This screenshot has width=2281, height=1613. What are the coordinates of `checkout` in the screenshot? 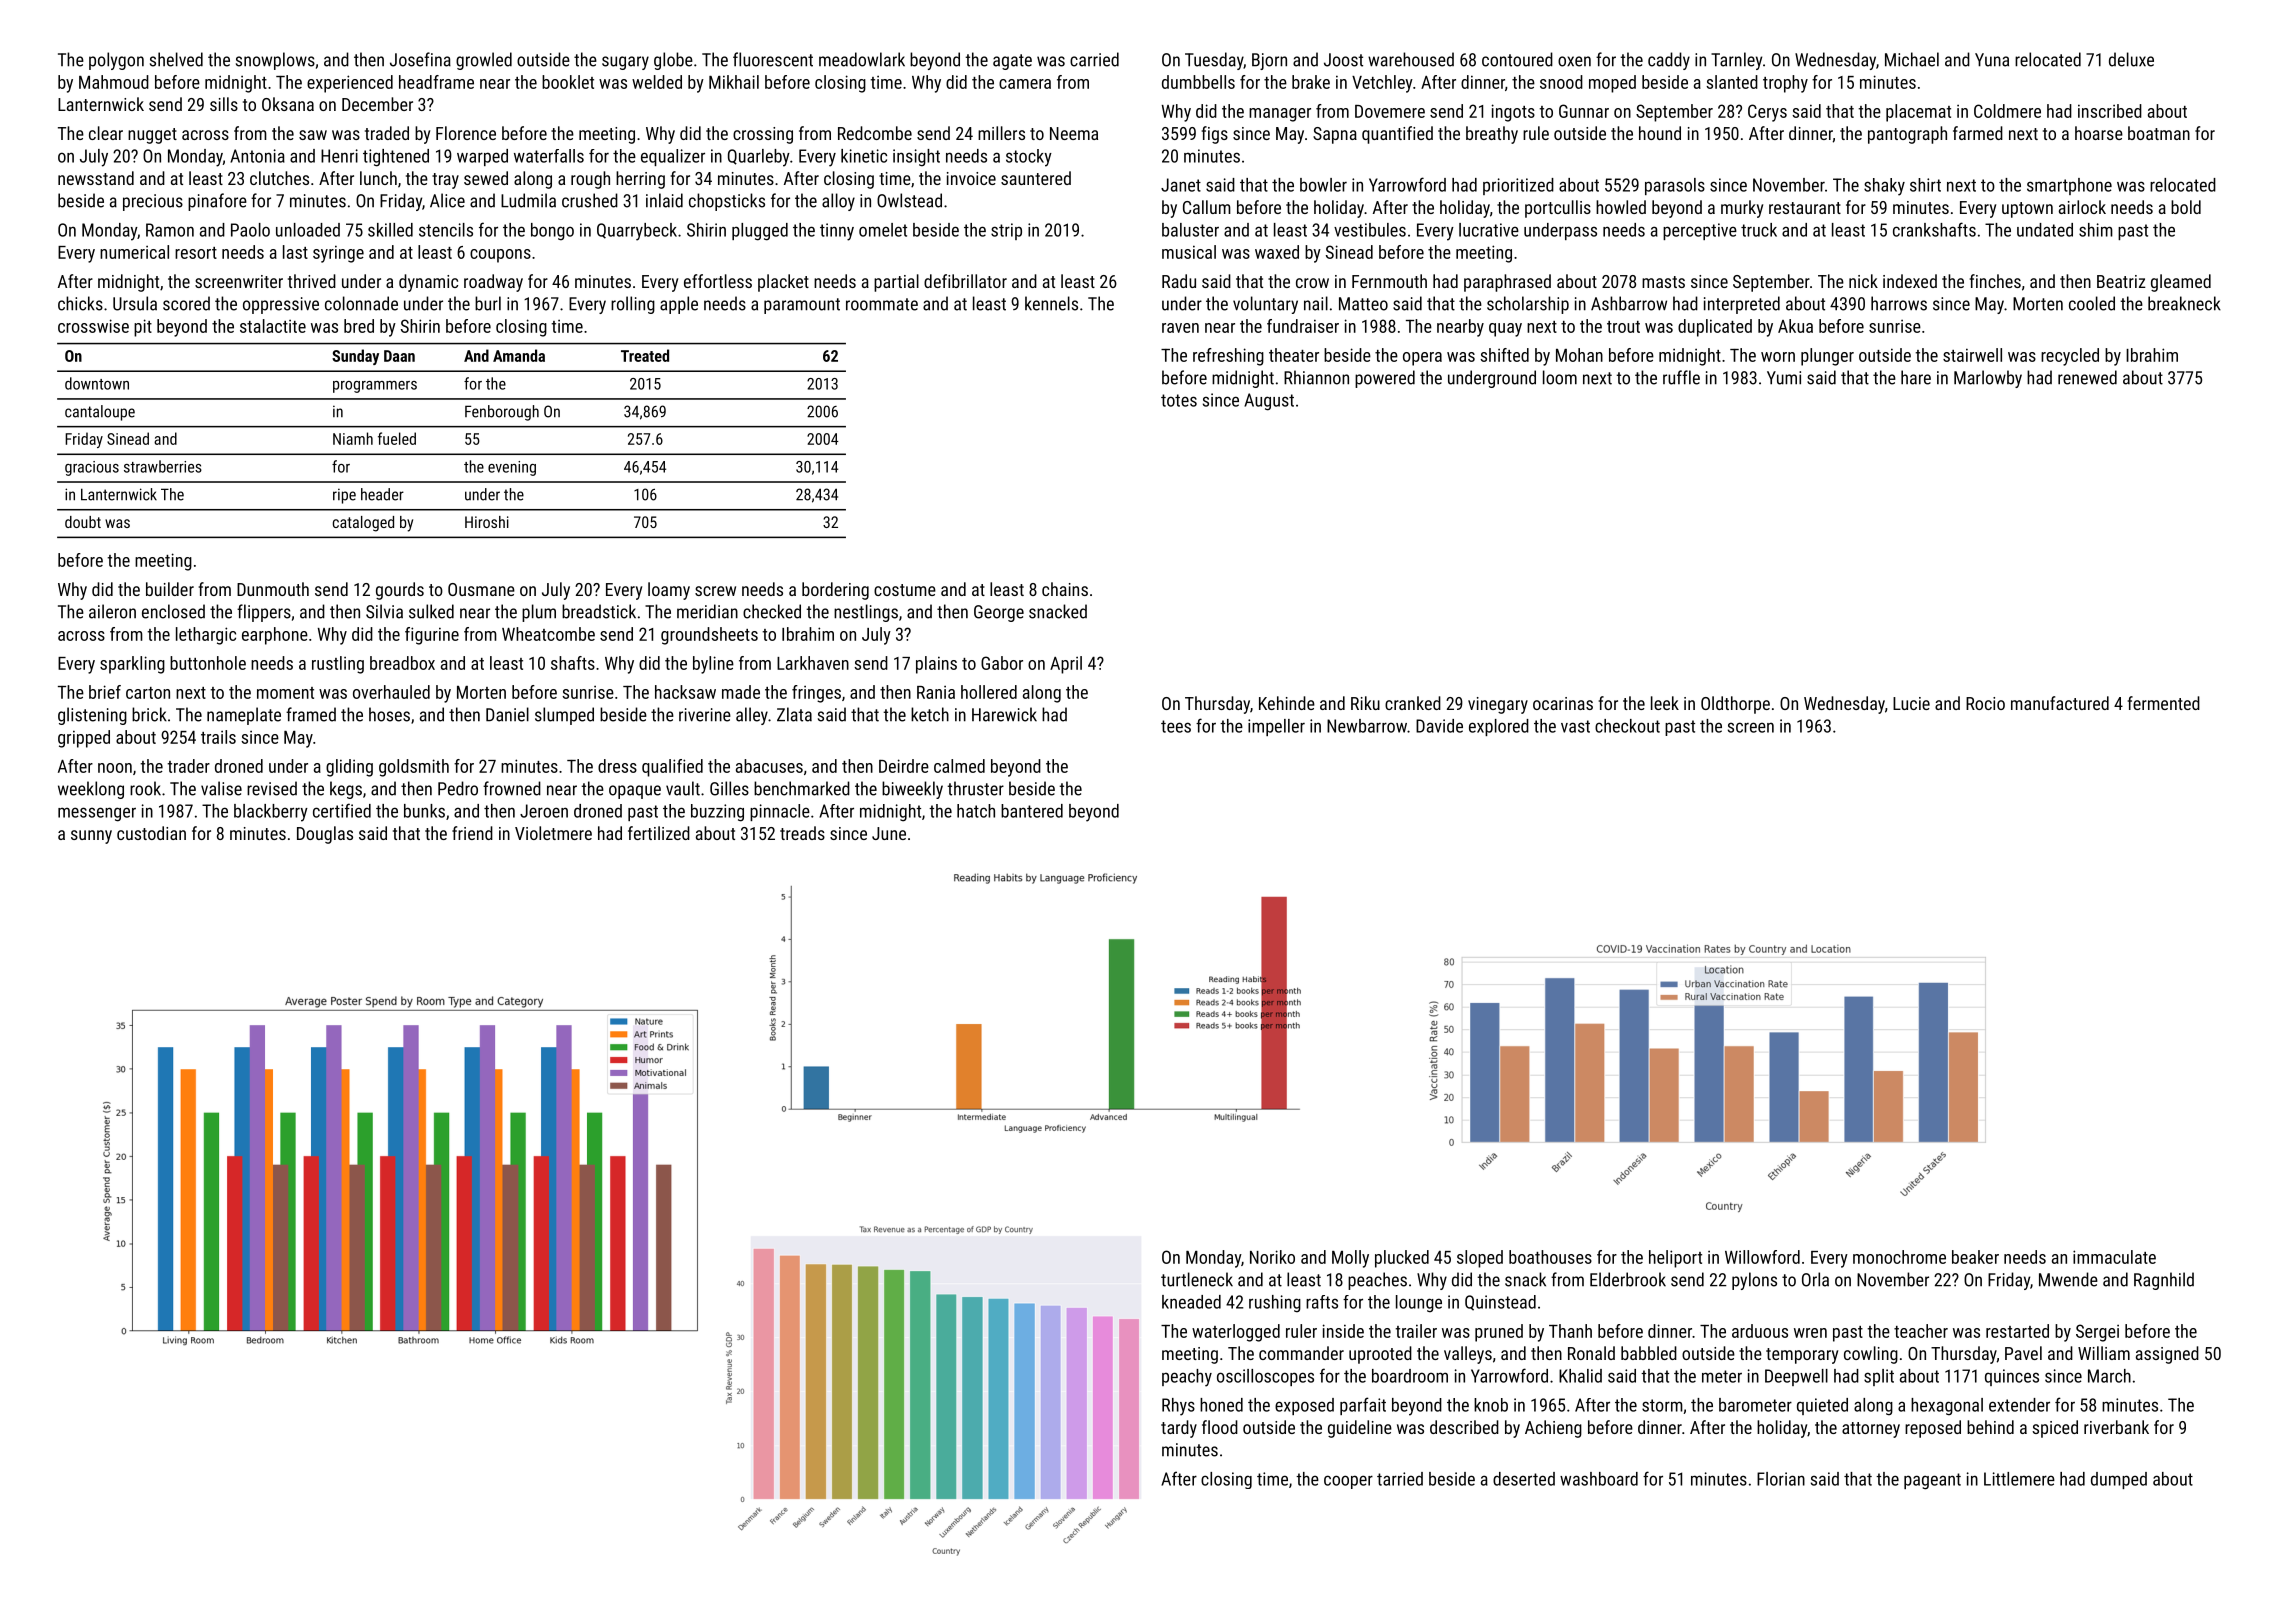 It's located at (1627, 726).
